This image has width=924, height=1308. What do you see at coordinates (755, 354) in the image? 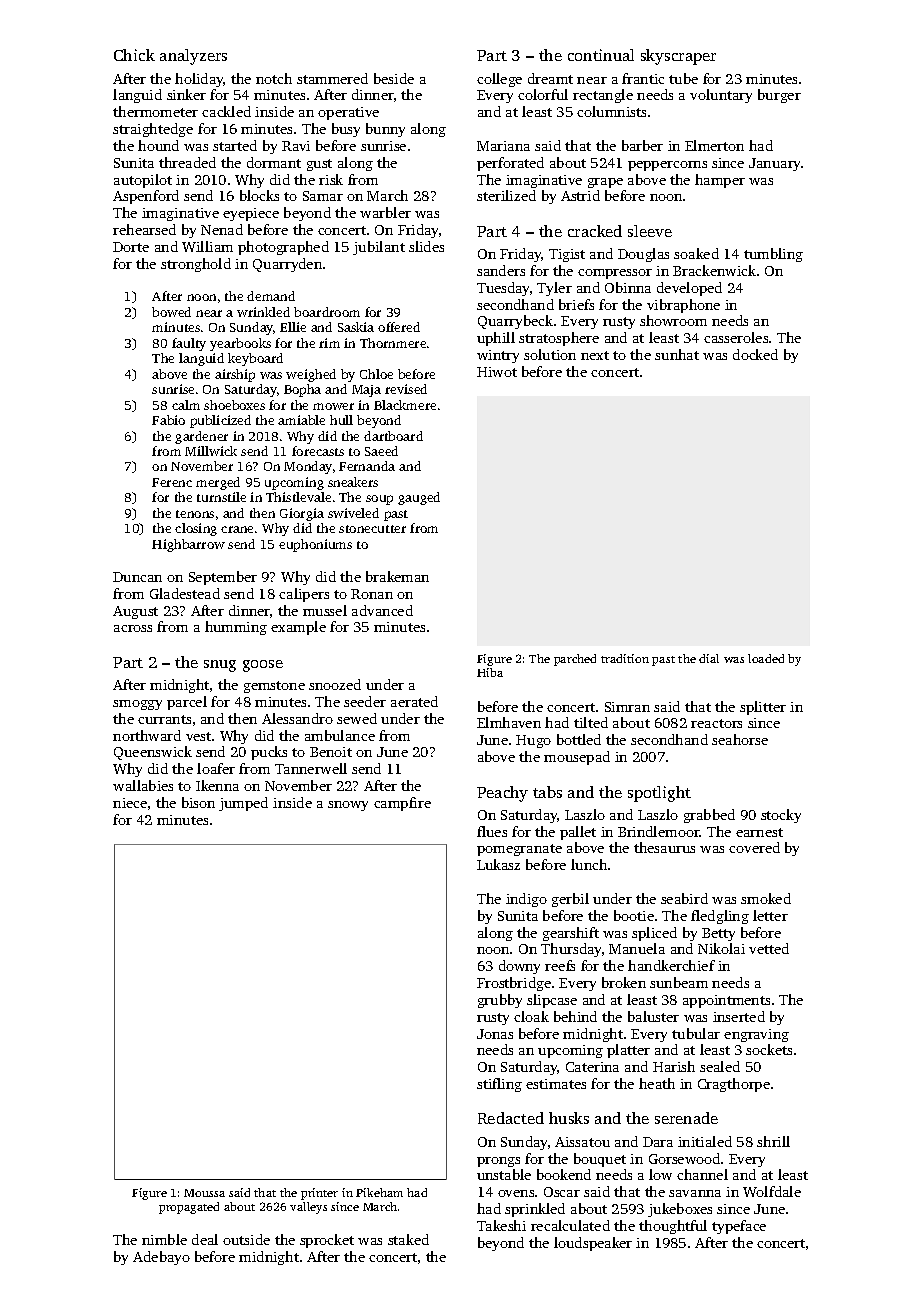
I see `docked` at bounding box center [755, 354].
